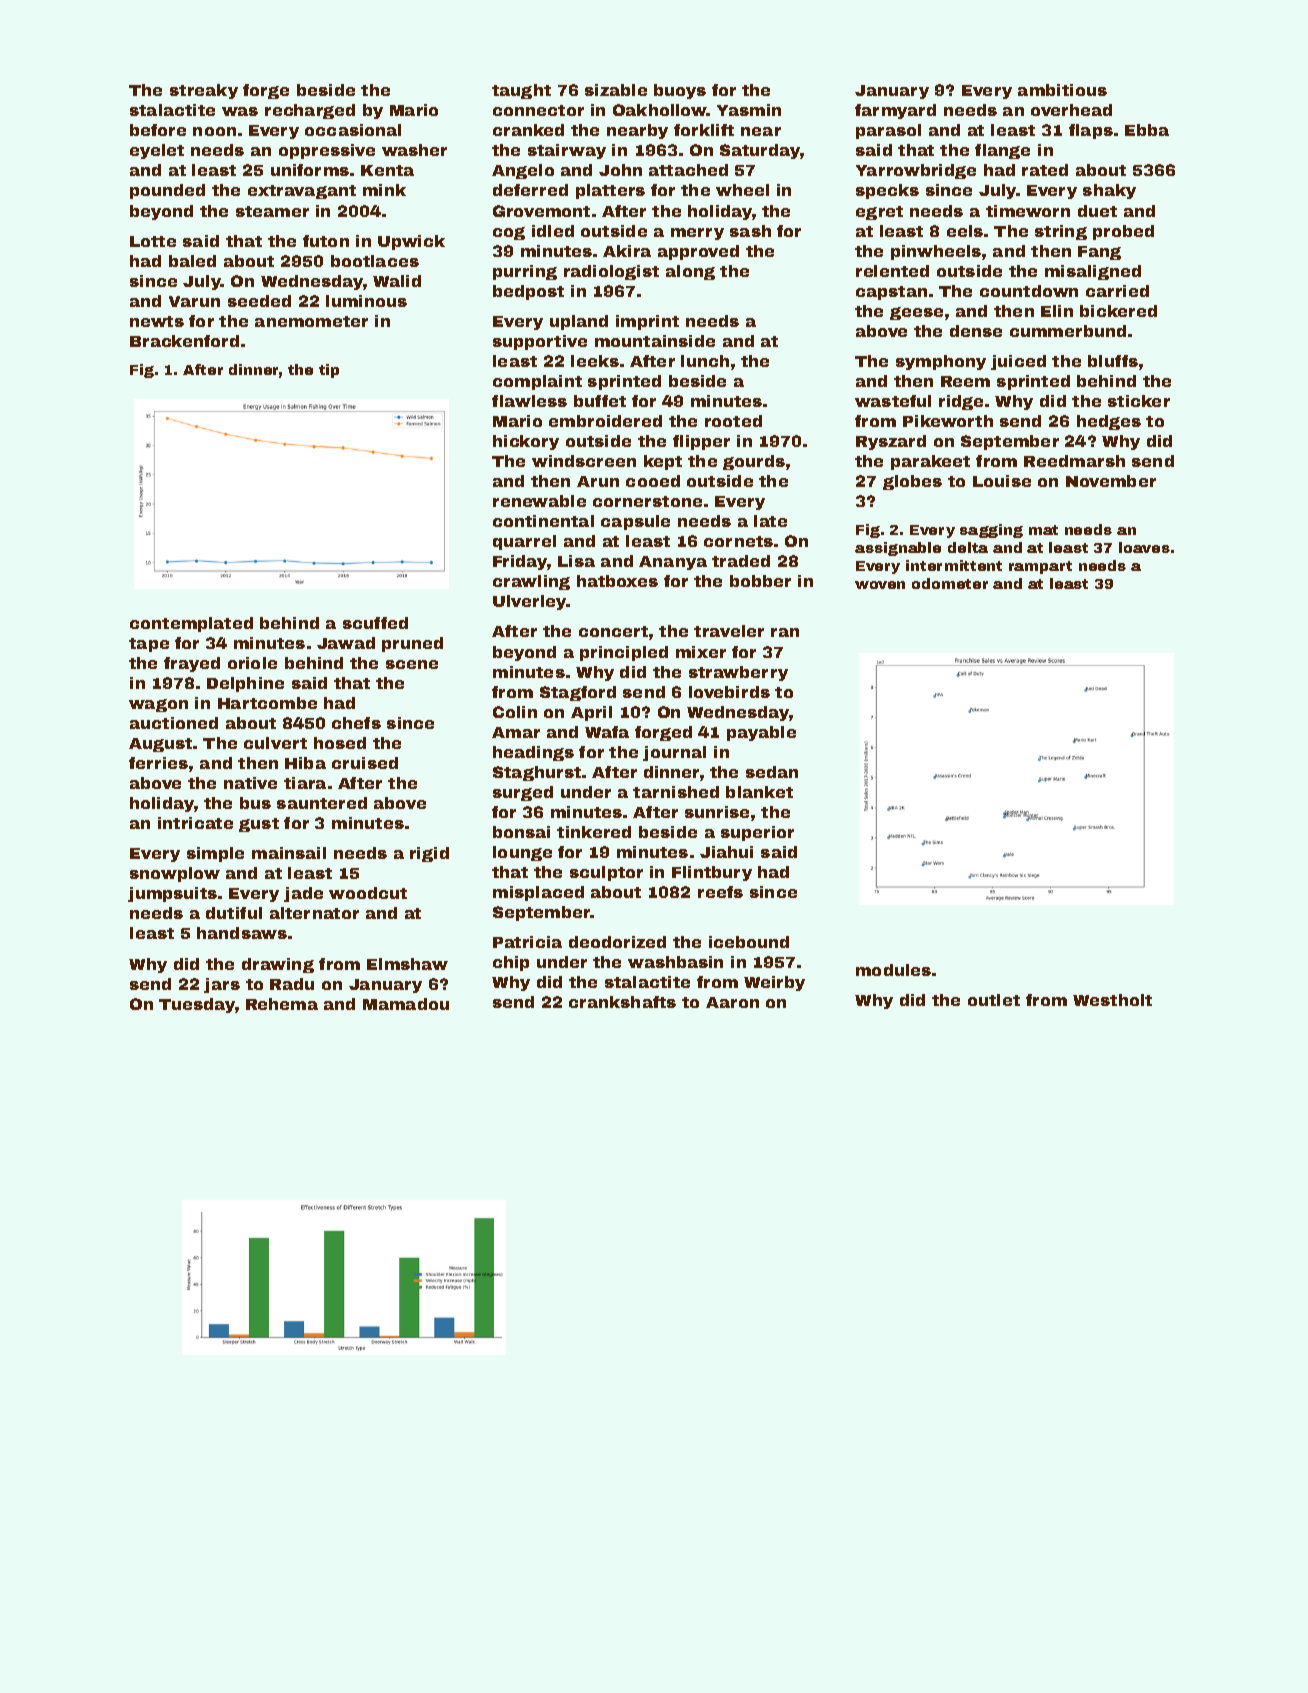 This screenshot has height=1693, width=1308. I want to click on Rehema, so click(282, 1004).
